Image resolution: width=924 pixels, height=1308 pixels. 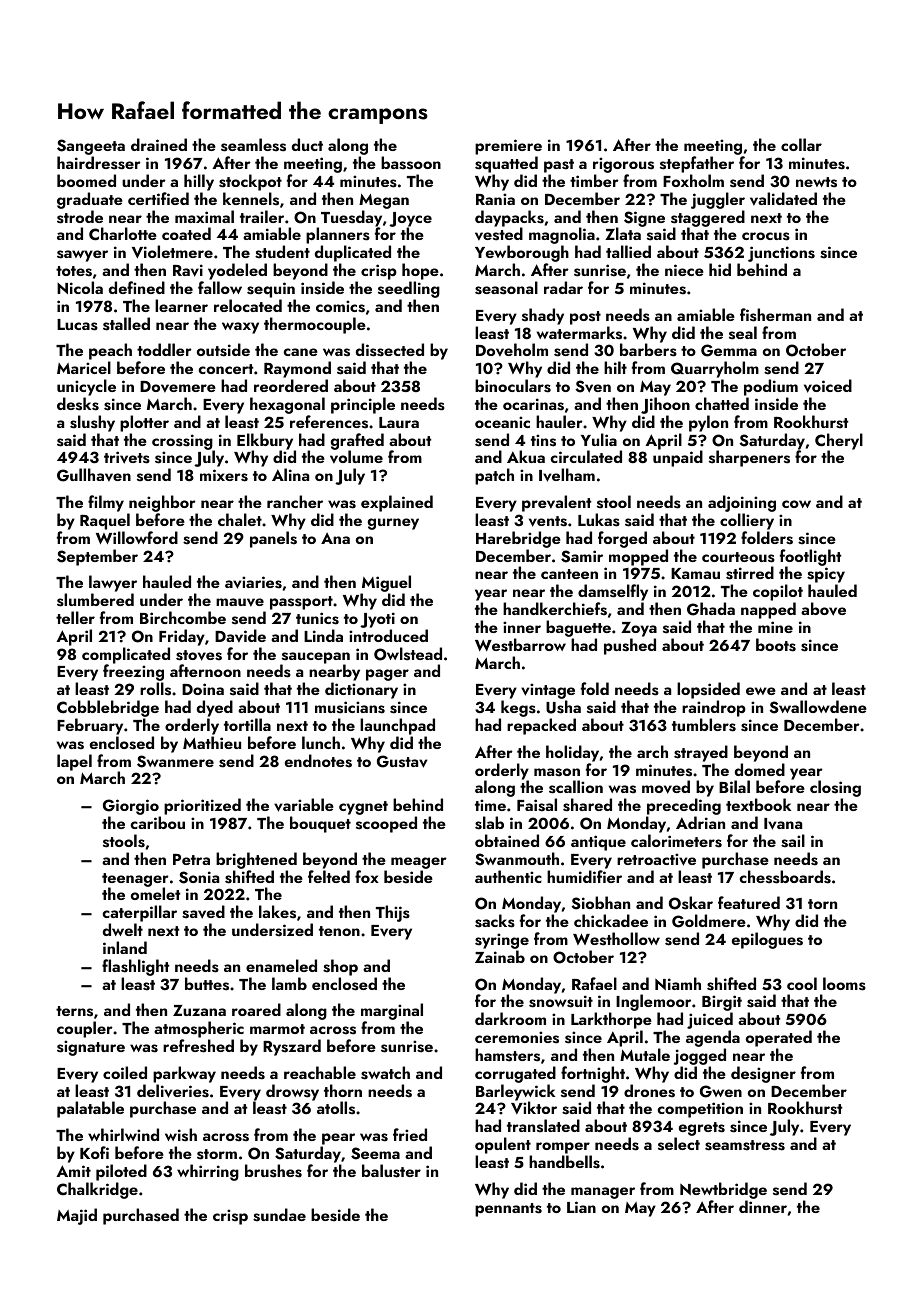 What do you see at coordinates (508, 147) in the screenshot?
I see `premiere` at bounding box center [508, 147].
